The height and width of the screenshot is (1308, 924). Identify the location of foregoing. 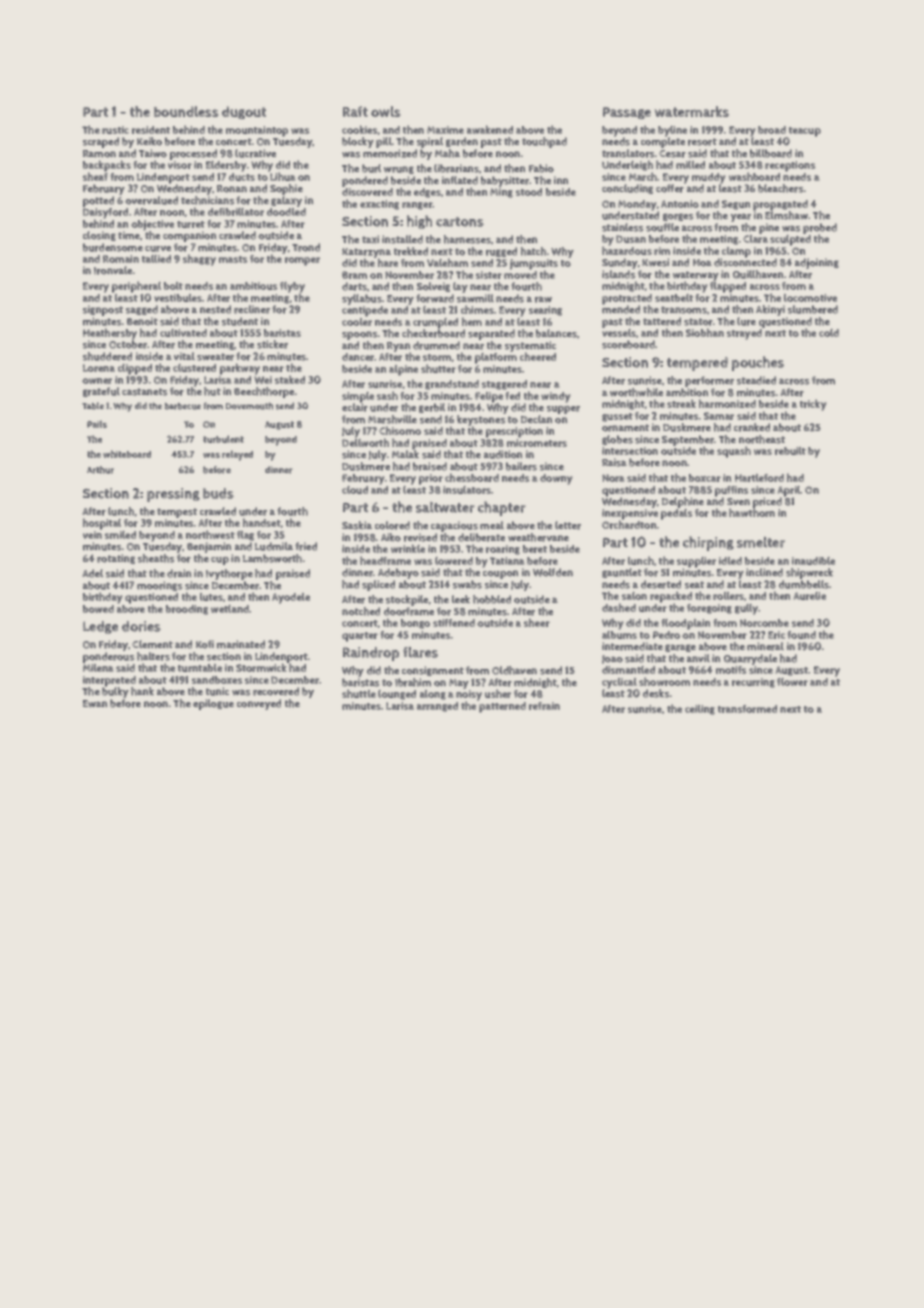
(709, 609).
